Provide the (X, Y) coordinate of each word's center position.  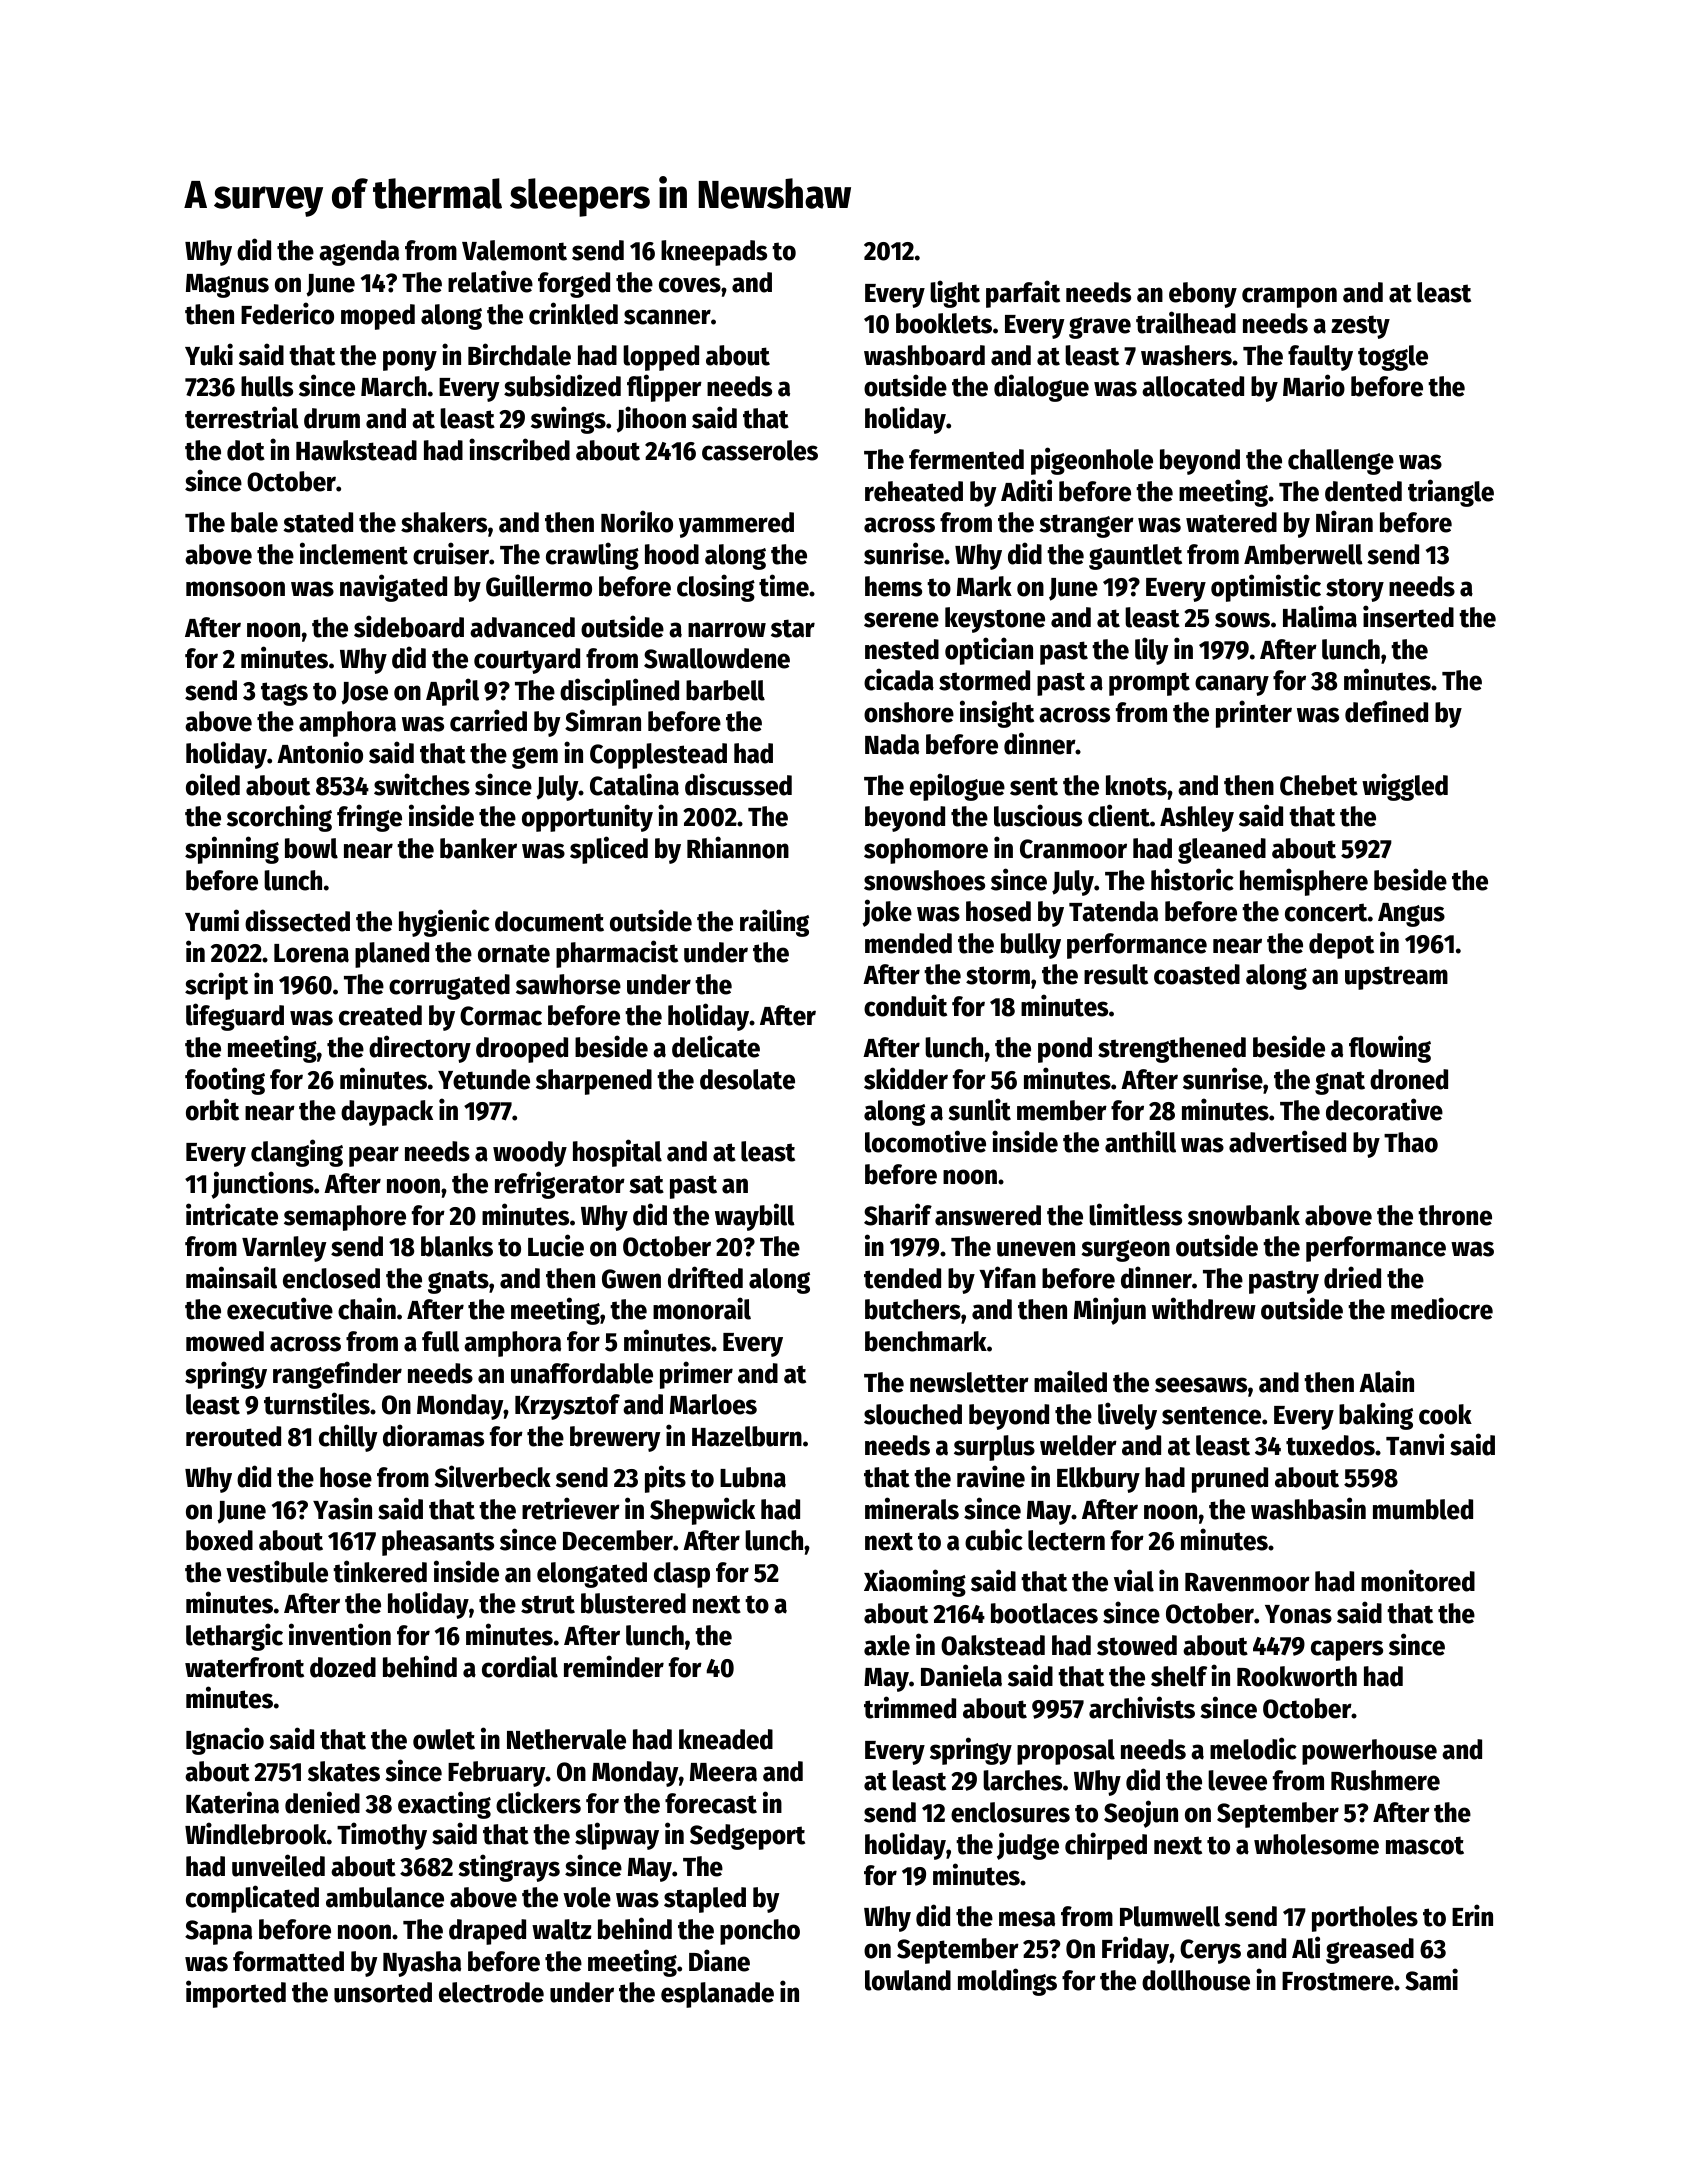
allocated (1193, 386)
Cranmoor (1073, 849)
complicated (252, 1899)
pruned (1230, 1480)
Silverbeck (493, 1476)
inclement (354, 553)
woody (530, 1154)
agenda (359, 253)
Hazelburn (747, 1436)
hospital (617, 1153)
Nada (892, 744)
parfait (1023, 294)
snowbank (1244, 1215)
